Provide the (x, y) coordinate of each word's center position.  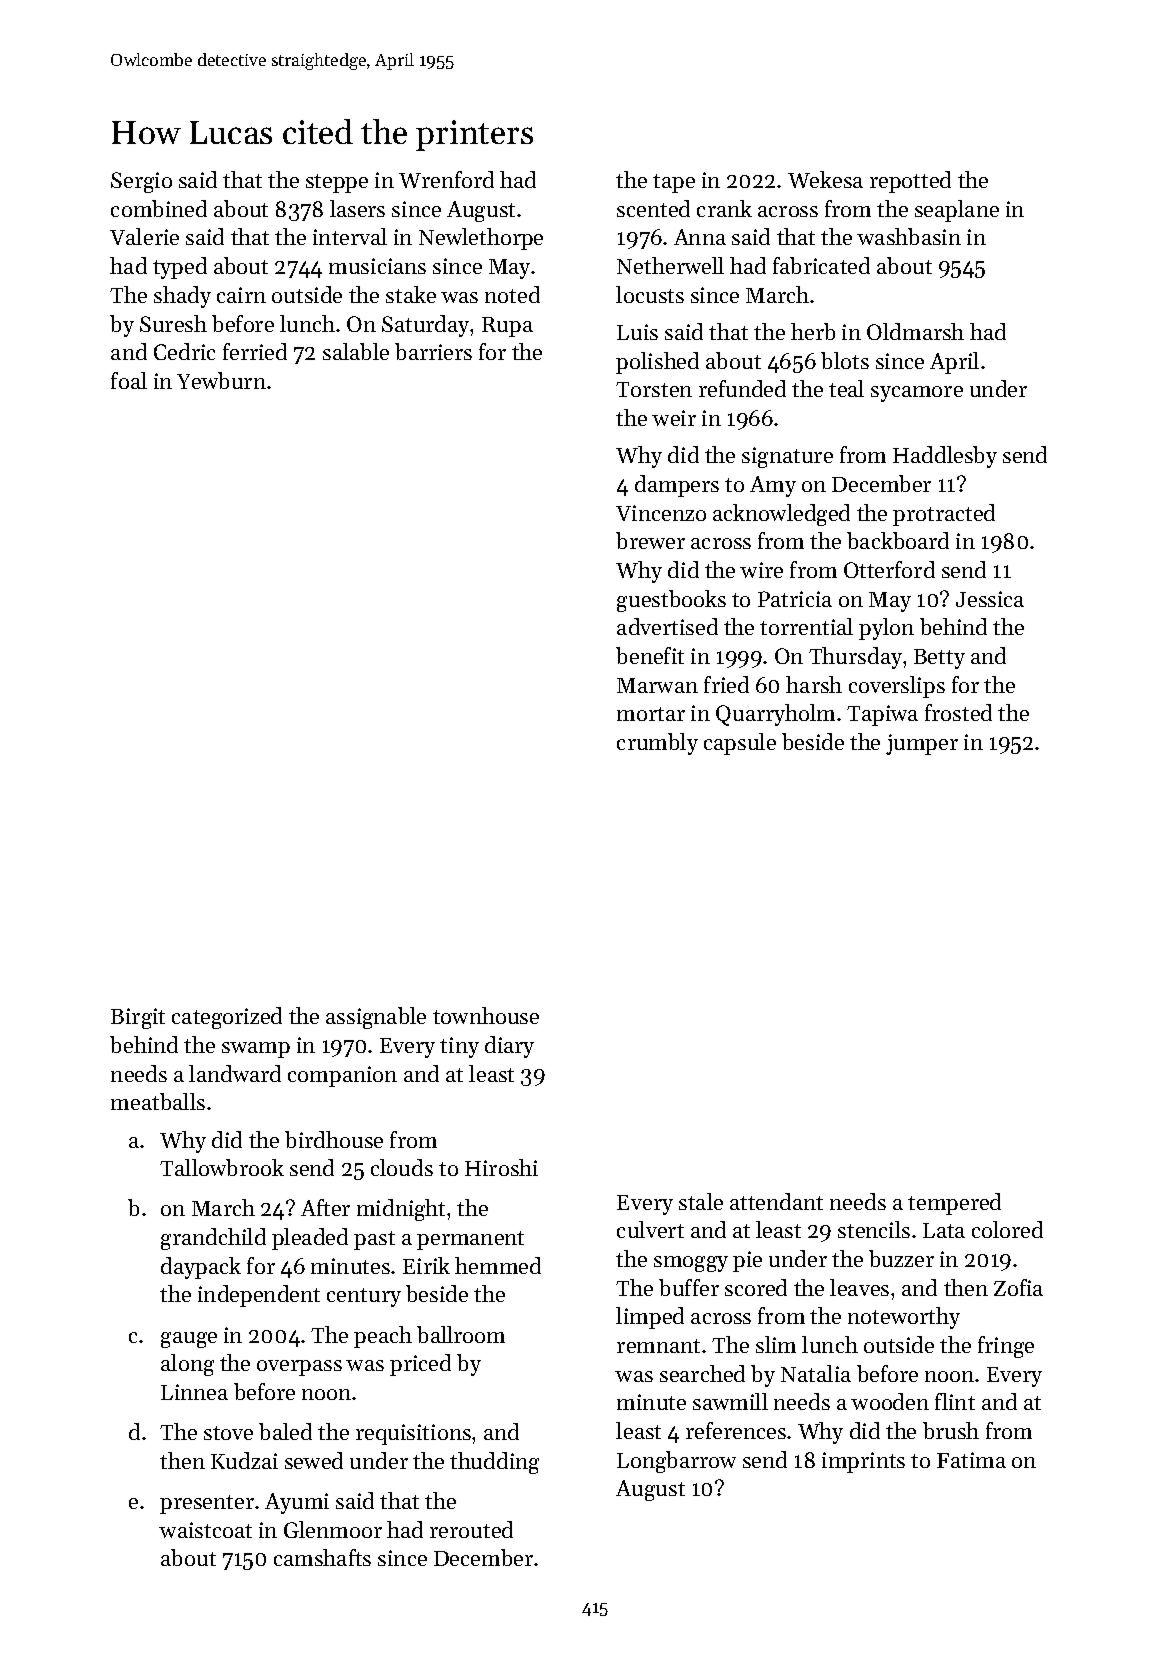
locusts (650, 294)
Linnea (194, 1392)
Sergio (141, 182)
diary (509, 1047)
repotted (910, 182)
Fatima (971, 1460)
